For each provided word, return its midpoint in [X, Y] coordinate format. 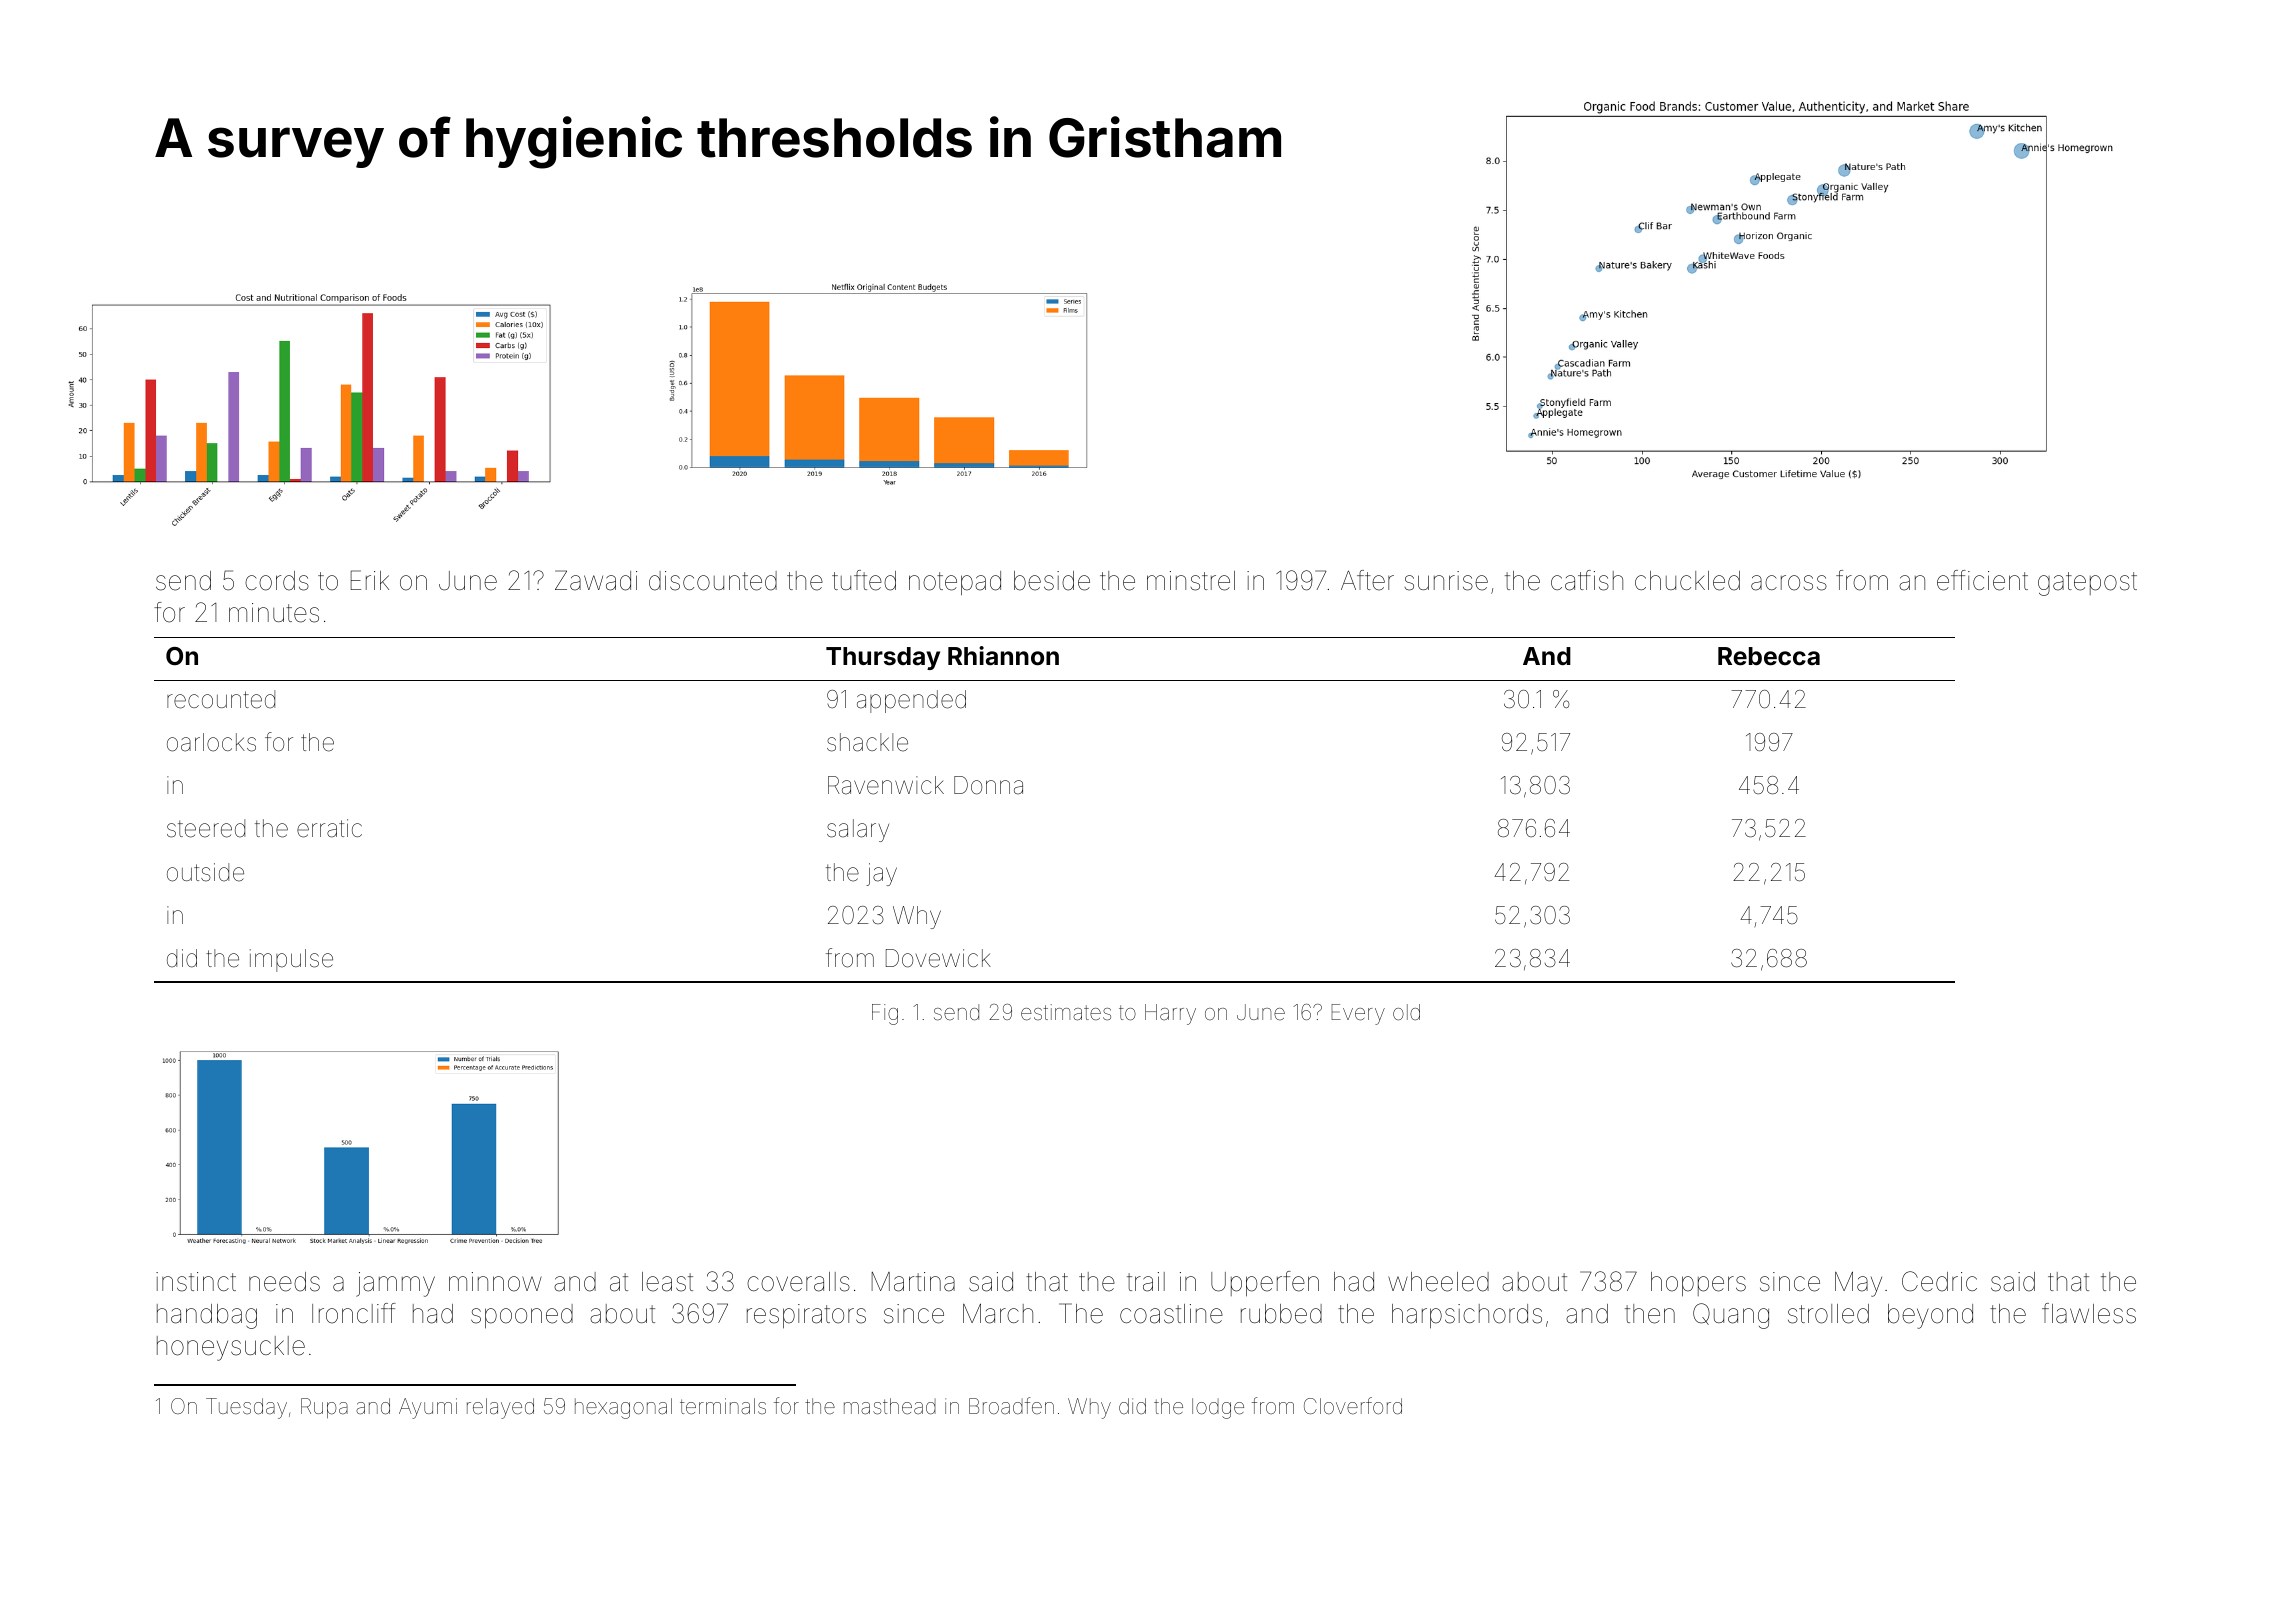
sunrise [1446, 581]
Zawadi [596, 580]
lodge [1218, 1408]
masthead [890, 1406]
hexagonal [623, 1408]
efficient [1982, 580]
